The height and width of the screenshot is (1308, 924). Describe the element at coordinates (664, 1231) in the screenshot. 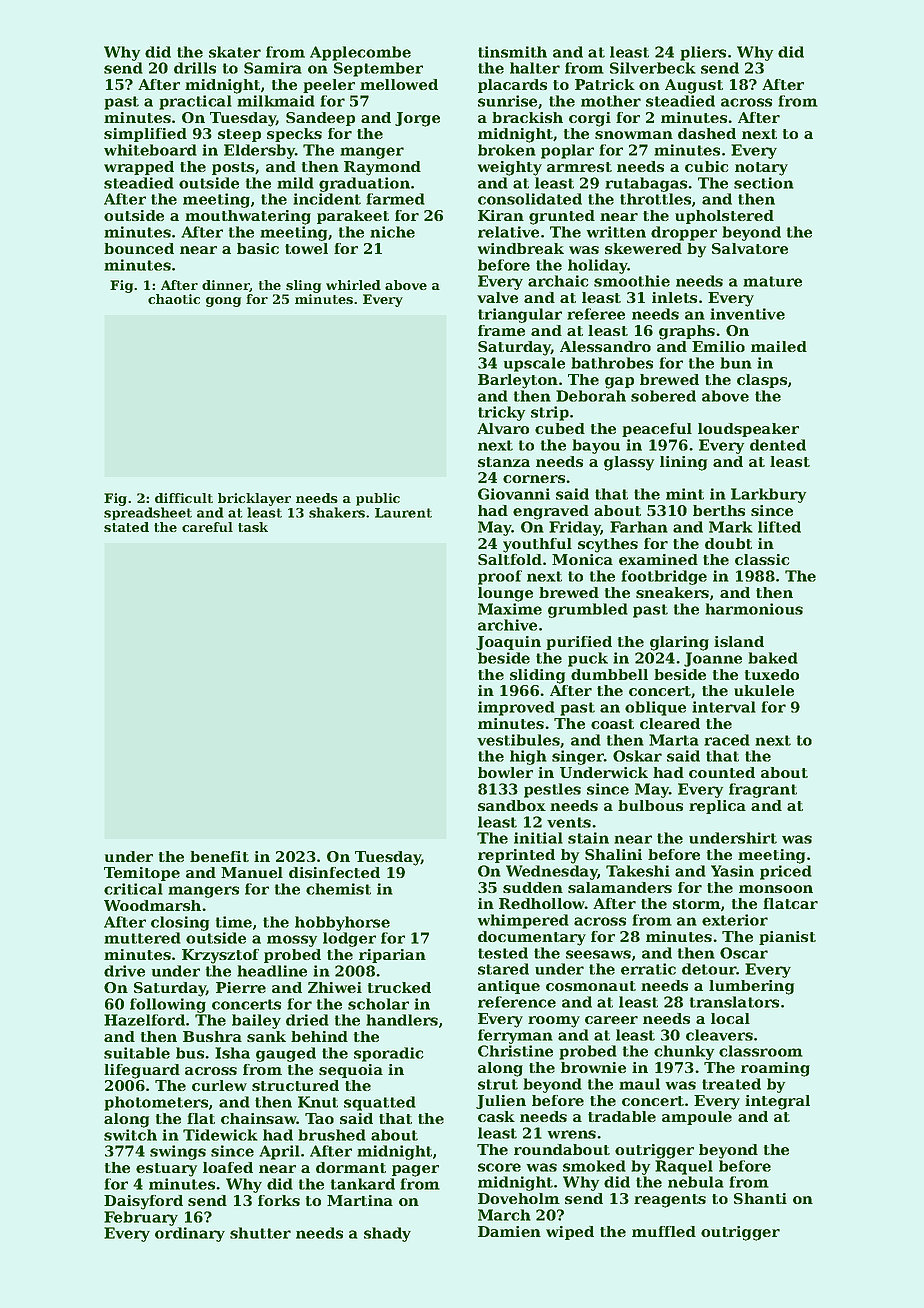

I see `muffled` at that location.
